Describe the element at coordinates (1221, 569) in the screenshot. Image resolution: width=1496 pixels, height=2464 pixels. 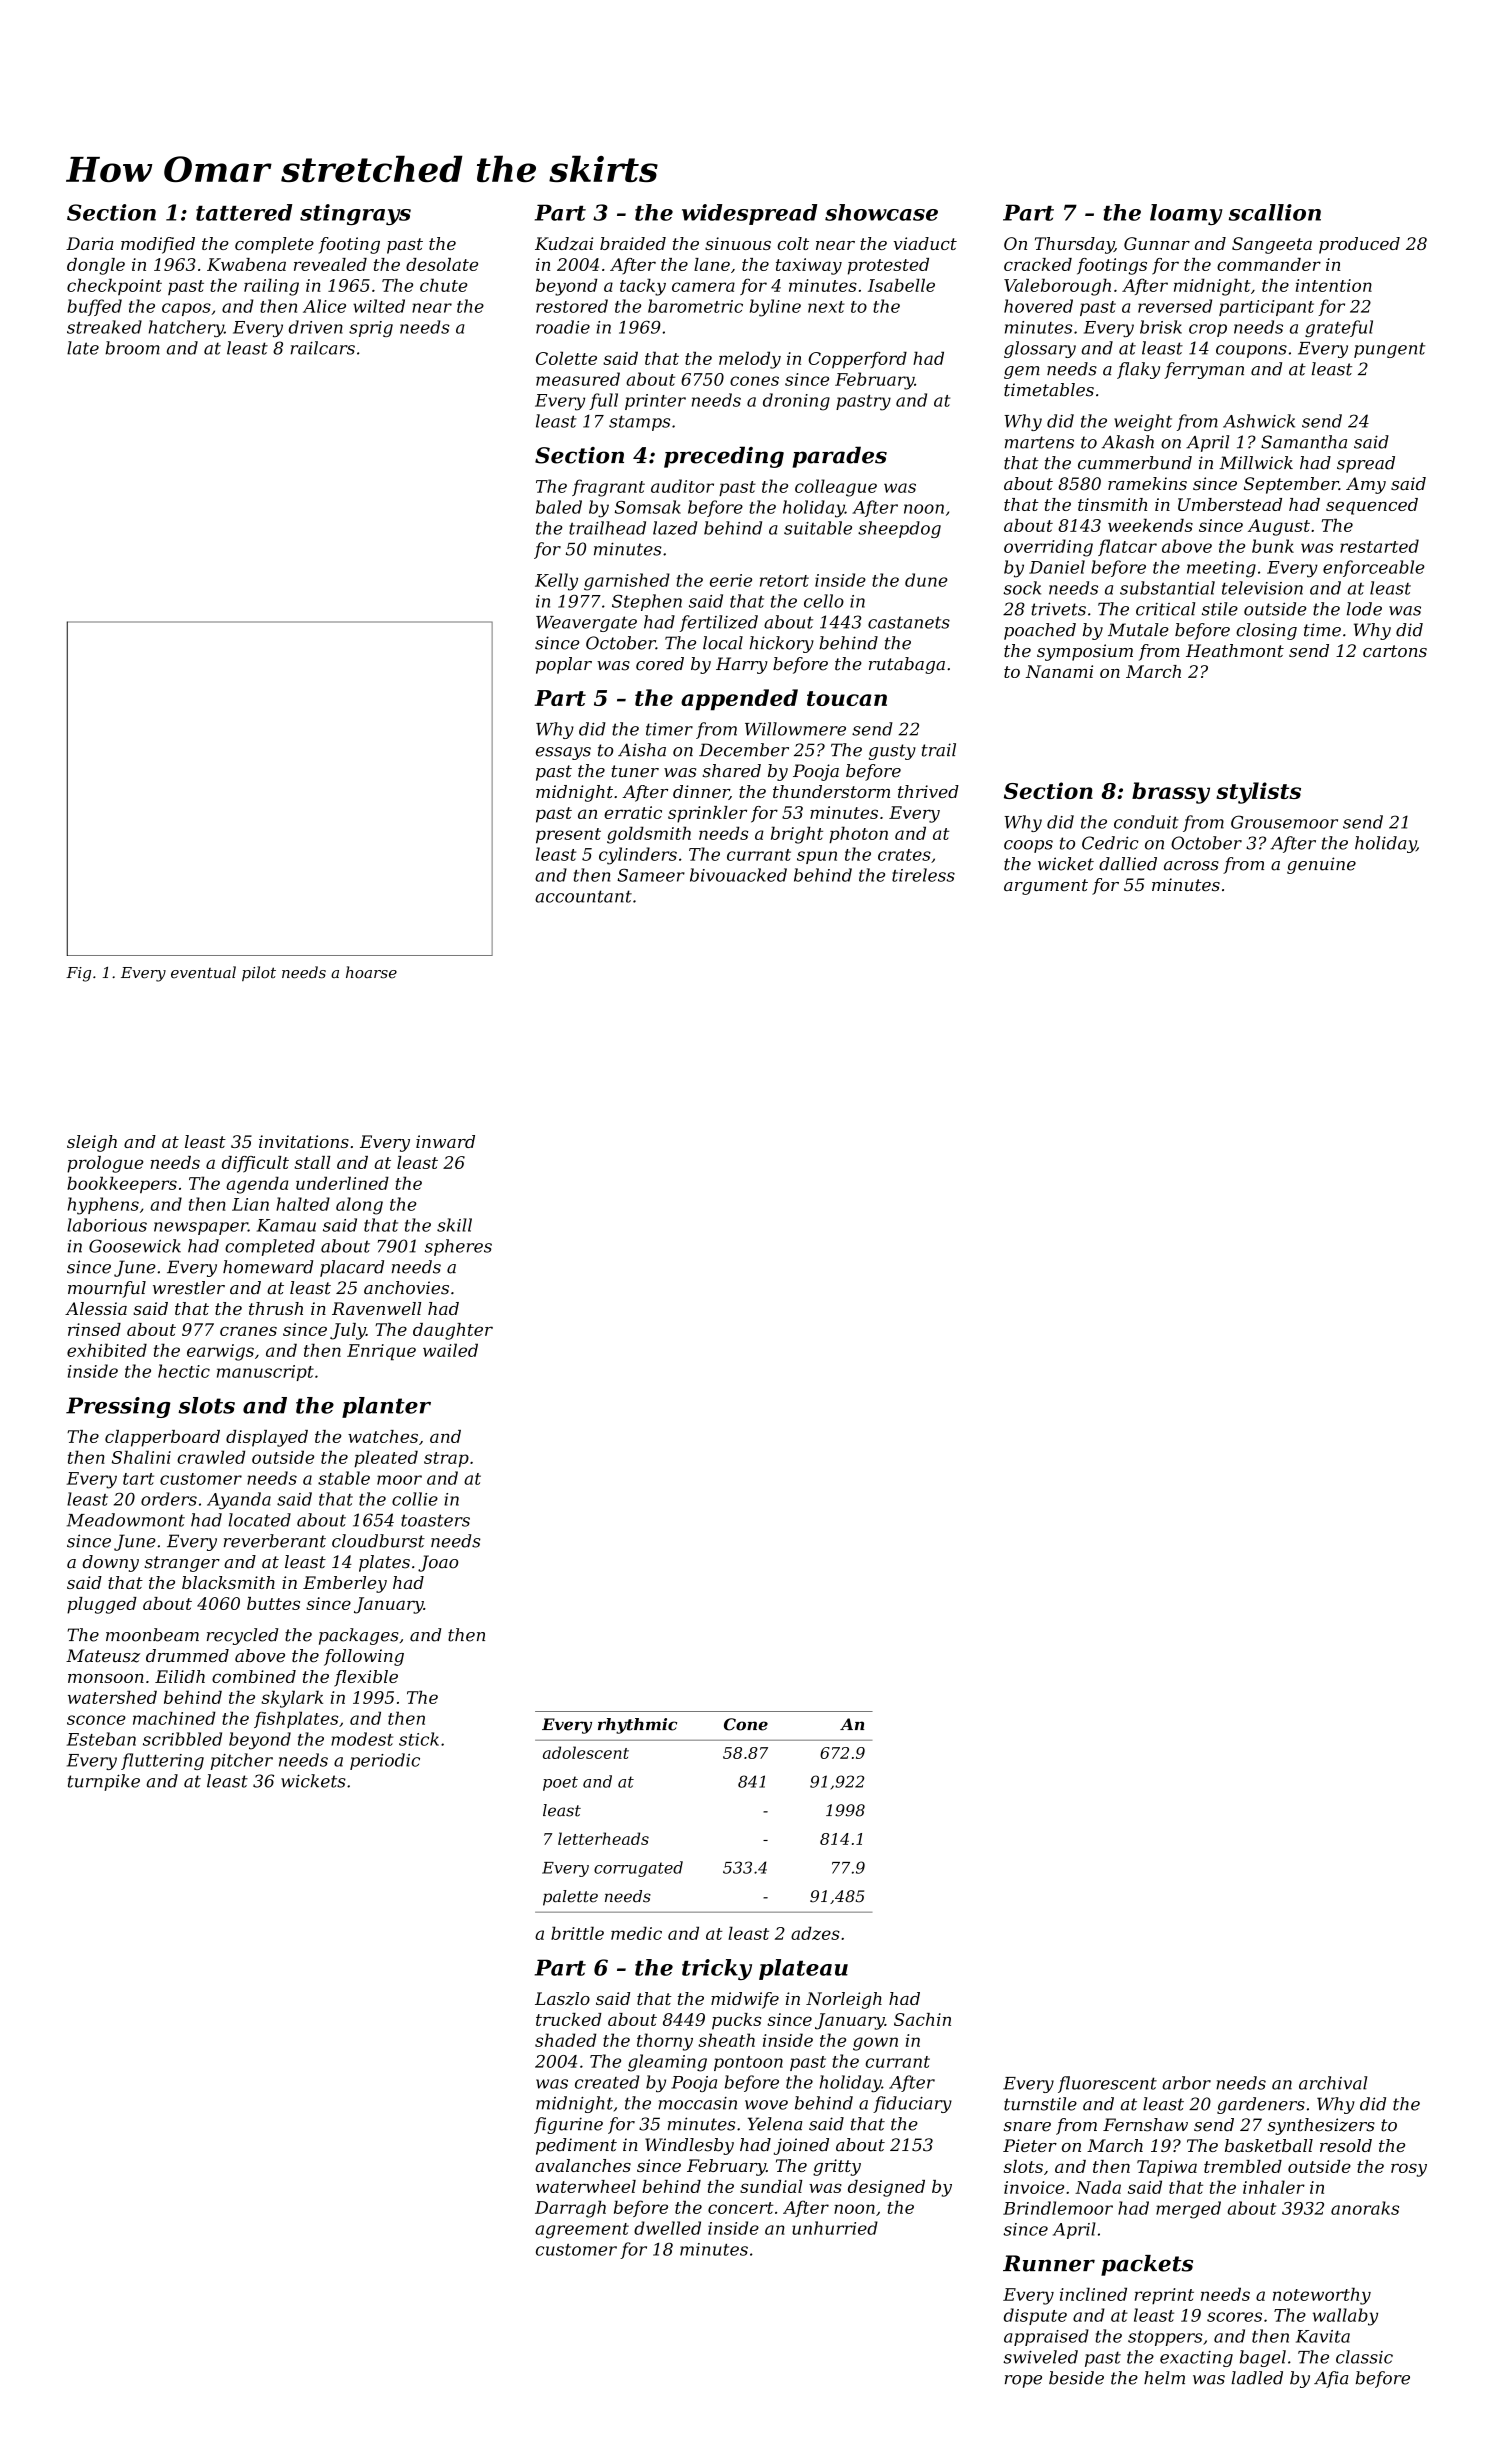
I see `meeting` at that location.
